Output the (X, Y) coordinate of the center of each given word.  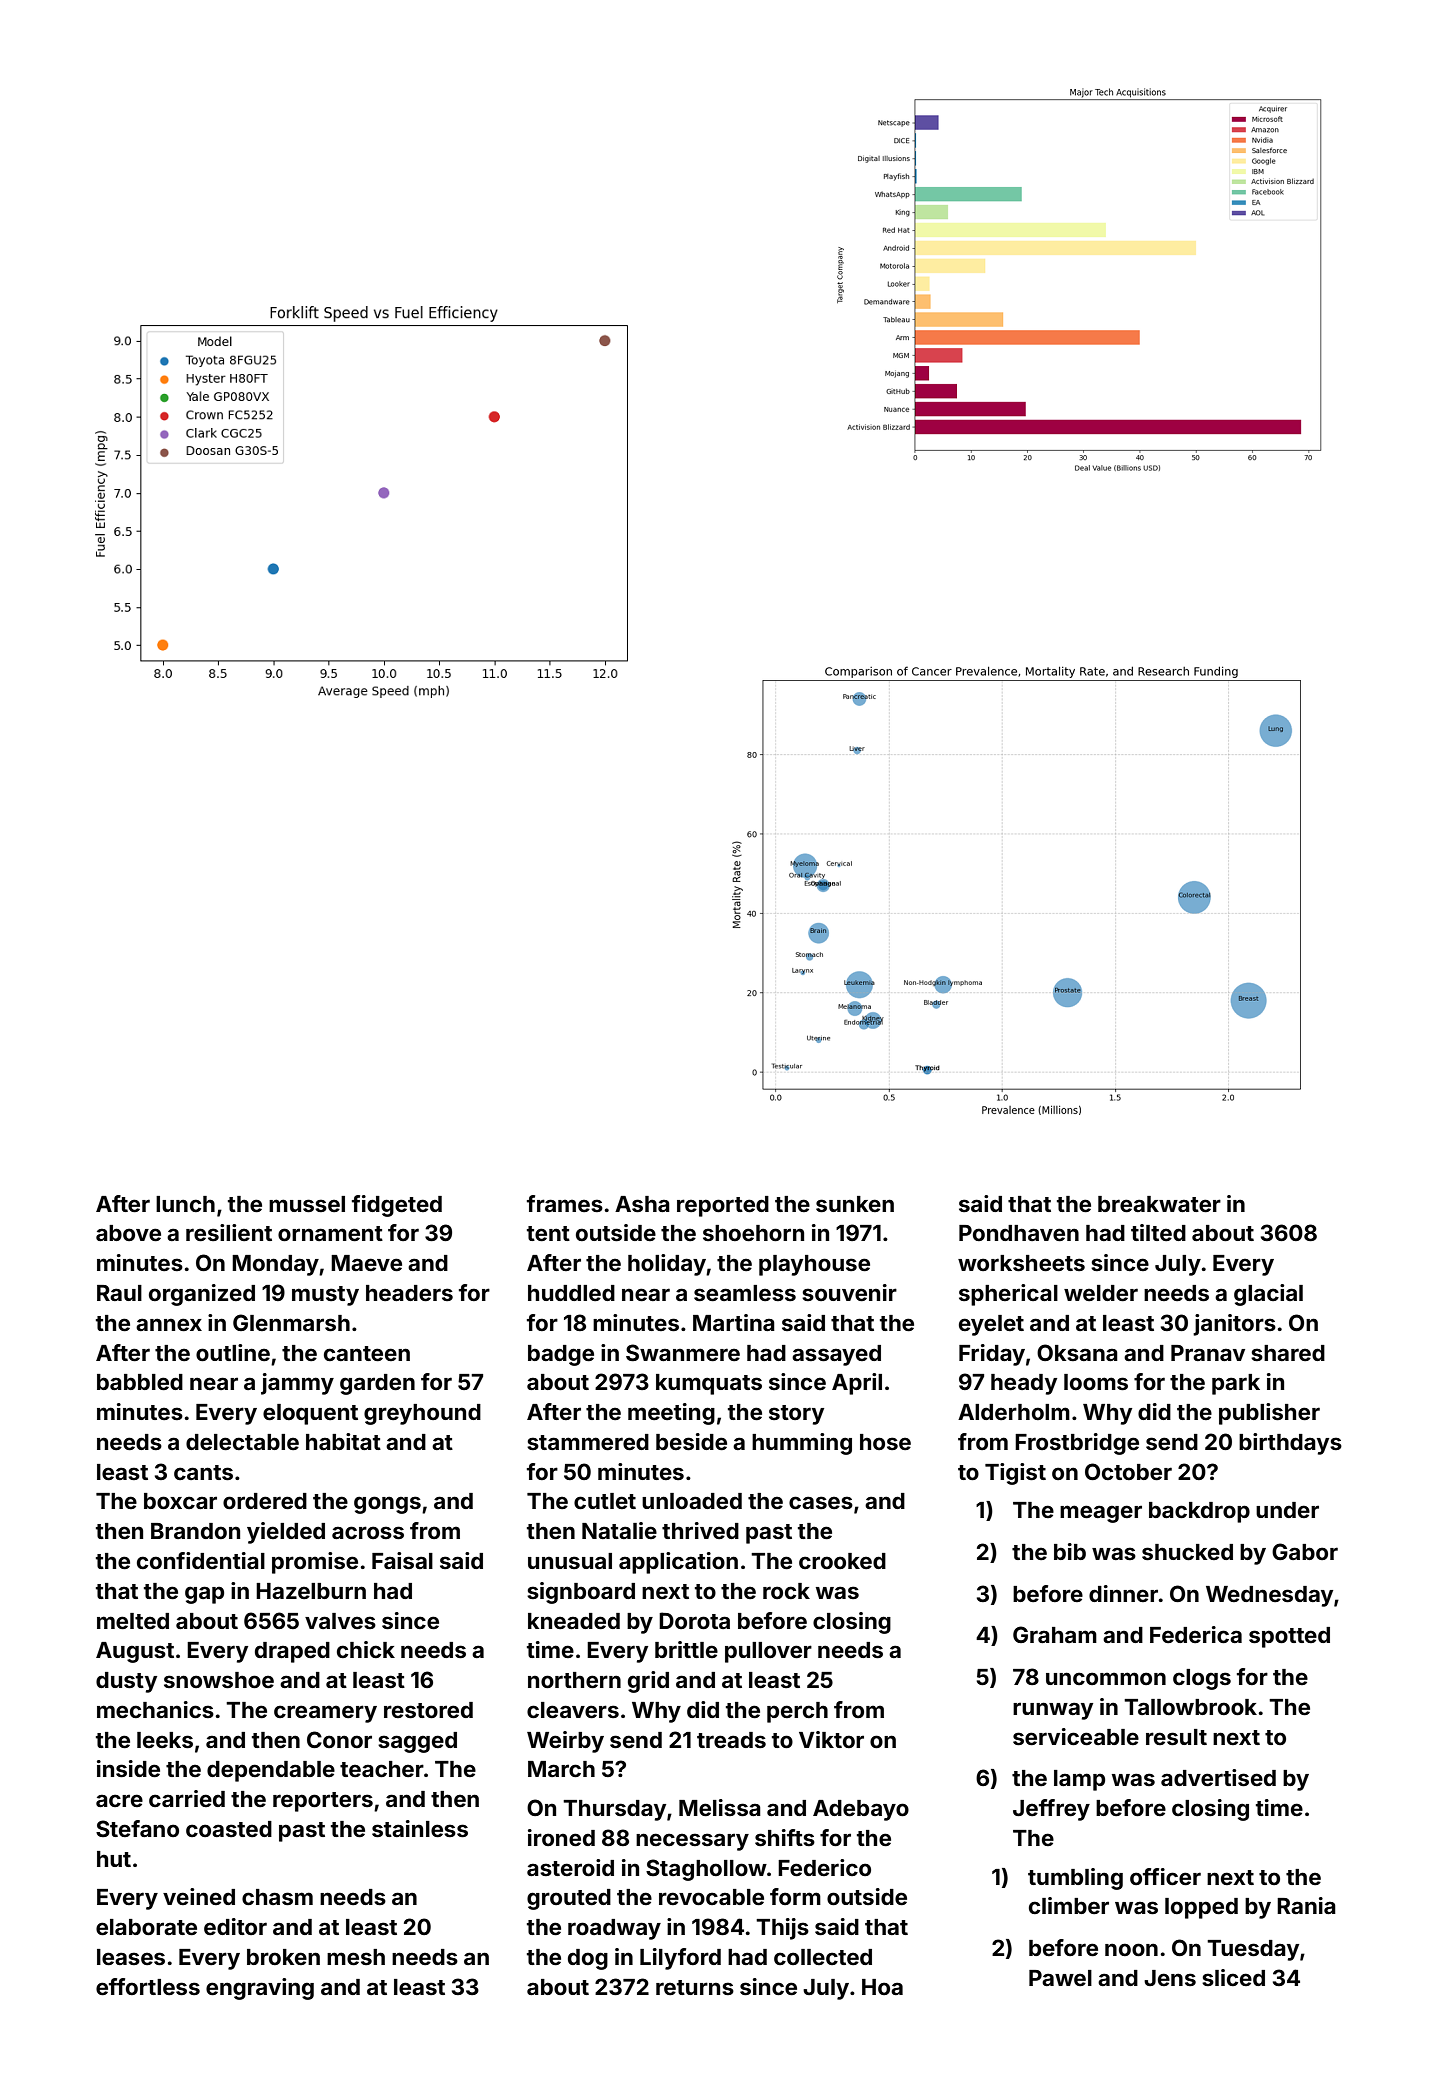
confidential (201, 1560)
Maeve (366, 1263)
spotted (1289, 1637)
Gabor (1305, 1551)
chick (366, 1649)
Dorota (694, 1620)
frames (565, 1203)
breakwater (1159, 1204)
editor (235, 1926)
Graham (1055, 1634)
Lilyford (680, 1959)
